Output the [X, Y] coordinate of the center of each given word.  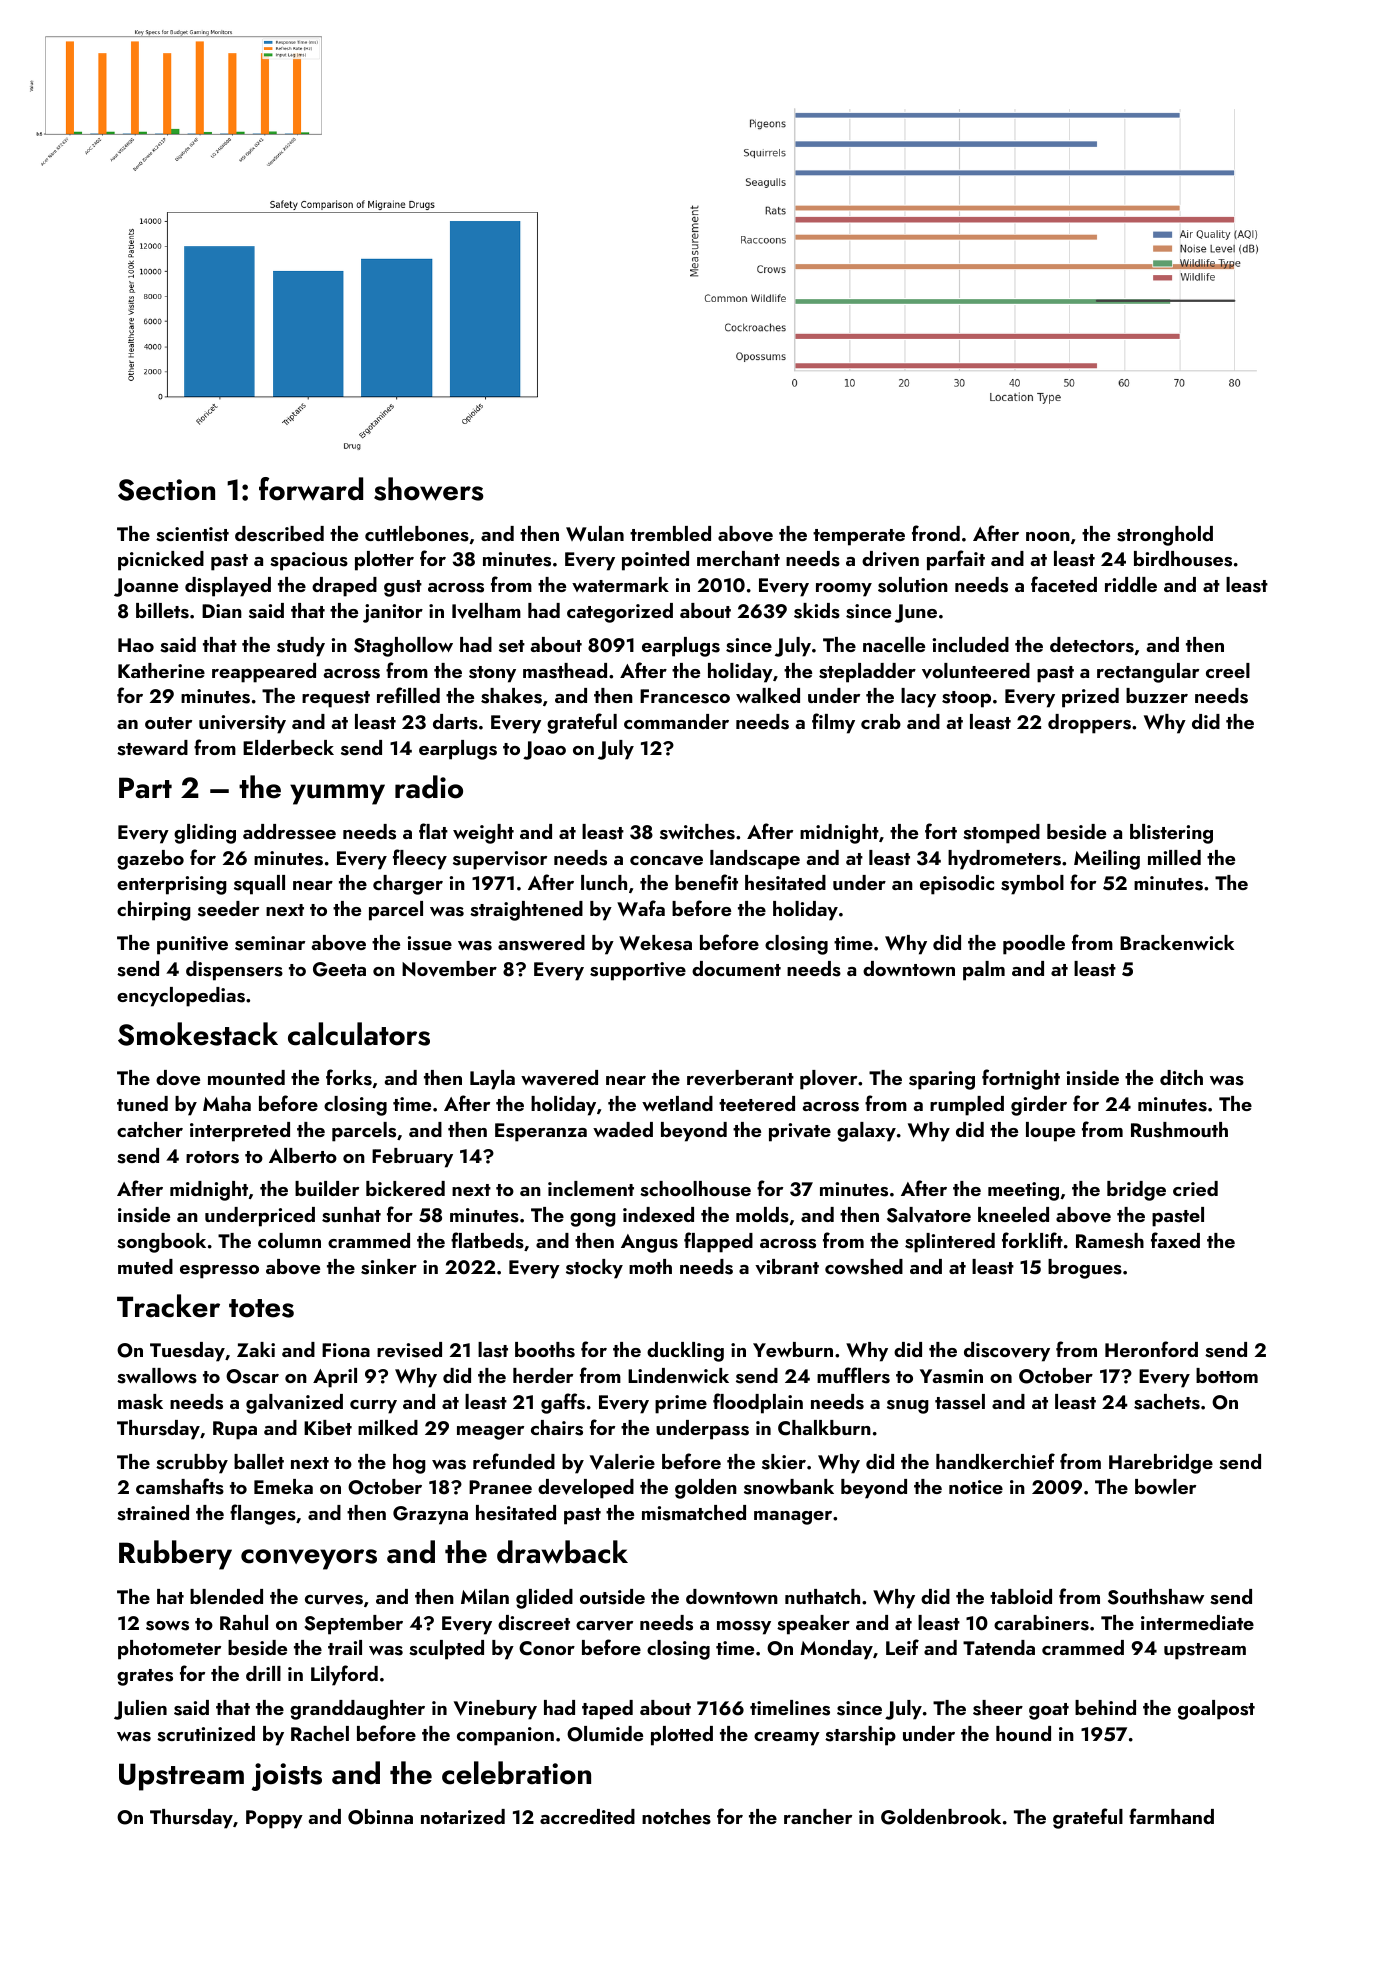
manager [793, 1518]
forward [311, 489]
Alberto [303, 1155]
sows [167, 1626]
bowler [1165, 1486]
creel [1228, 670]
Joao [544, 750]
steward [152, 748]
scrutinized [206, 1734]
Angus [649, 1243]
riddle [1131, 584]
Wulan [595, 534]
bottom [1227, 1375]
